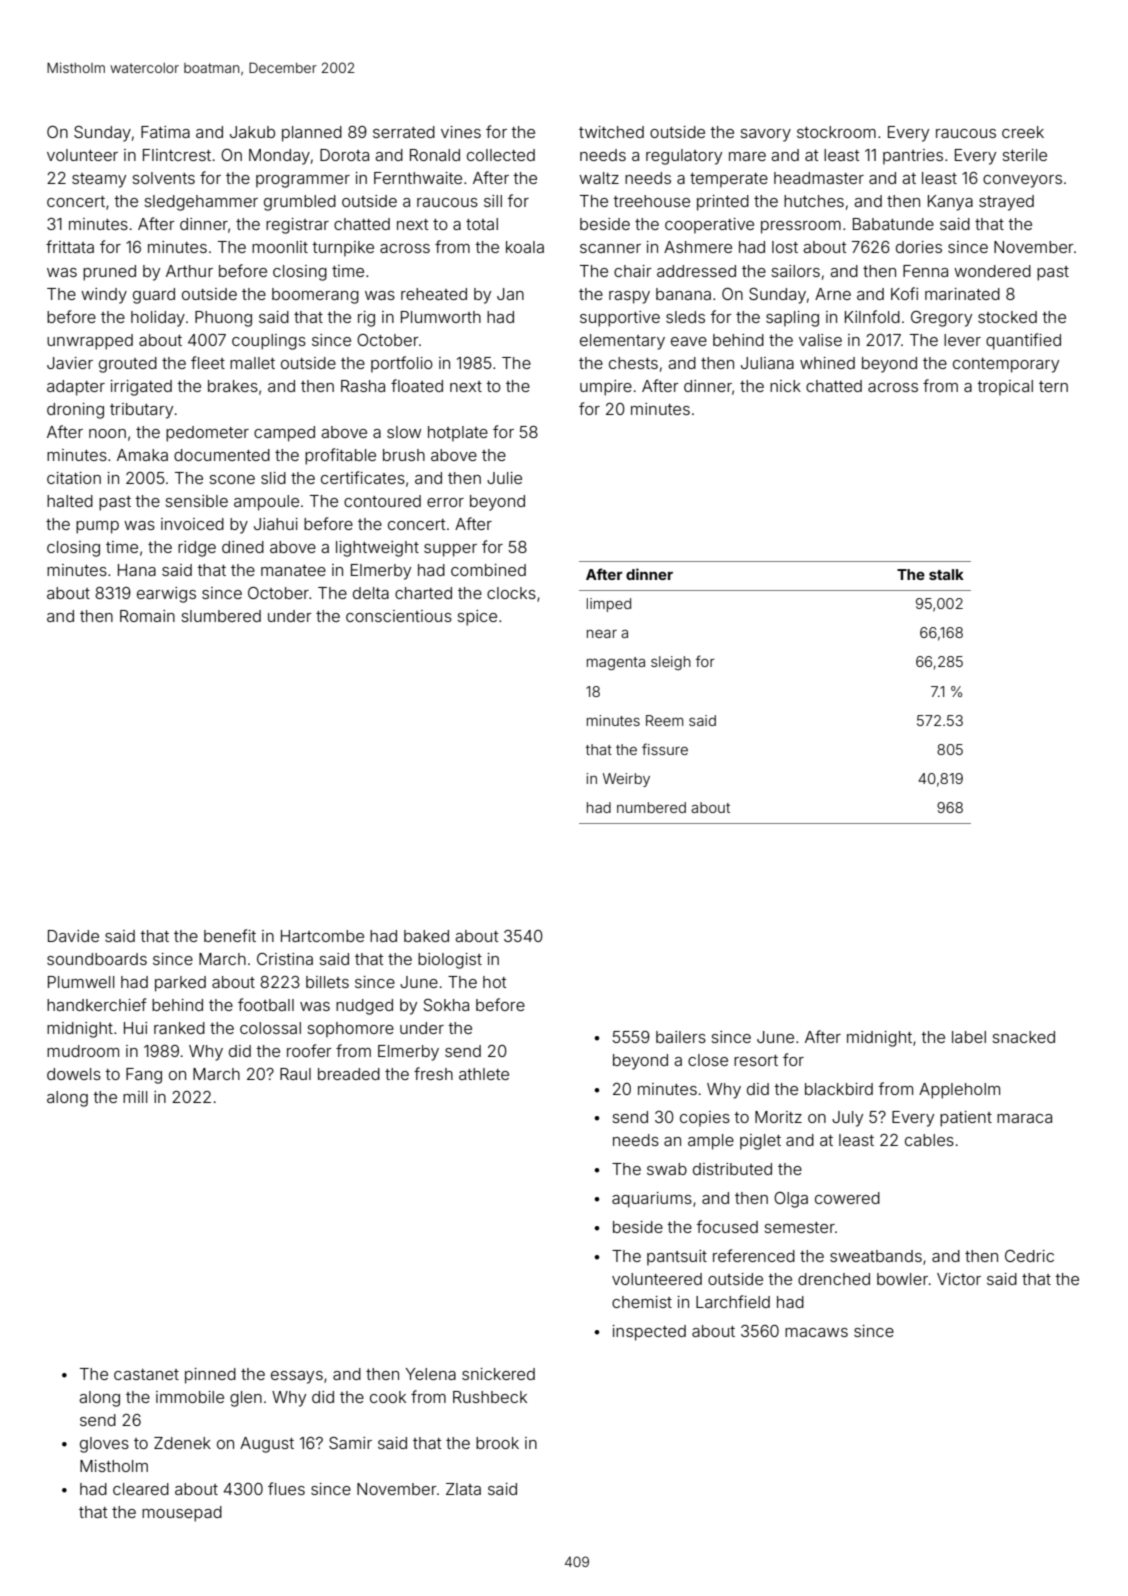 Image resolution: width=1128 pixels, height=1596 pixels. I want to click on benefit, so click(230, 935).
